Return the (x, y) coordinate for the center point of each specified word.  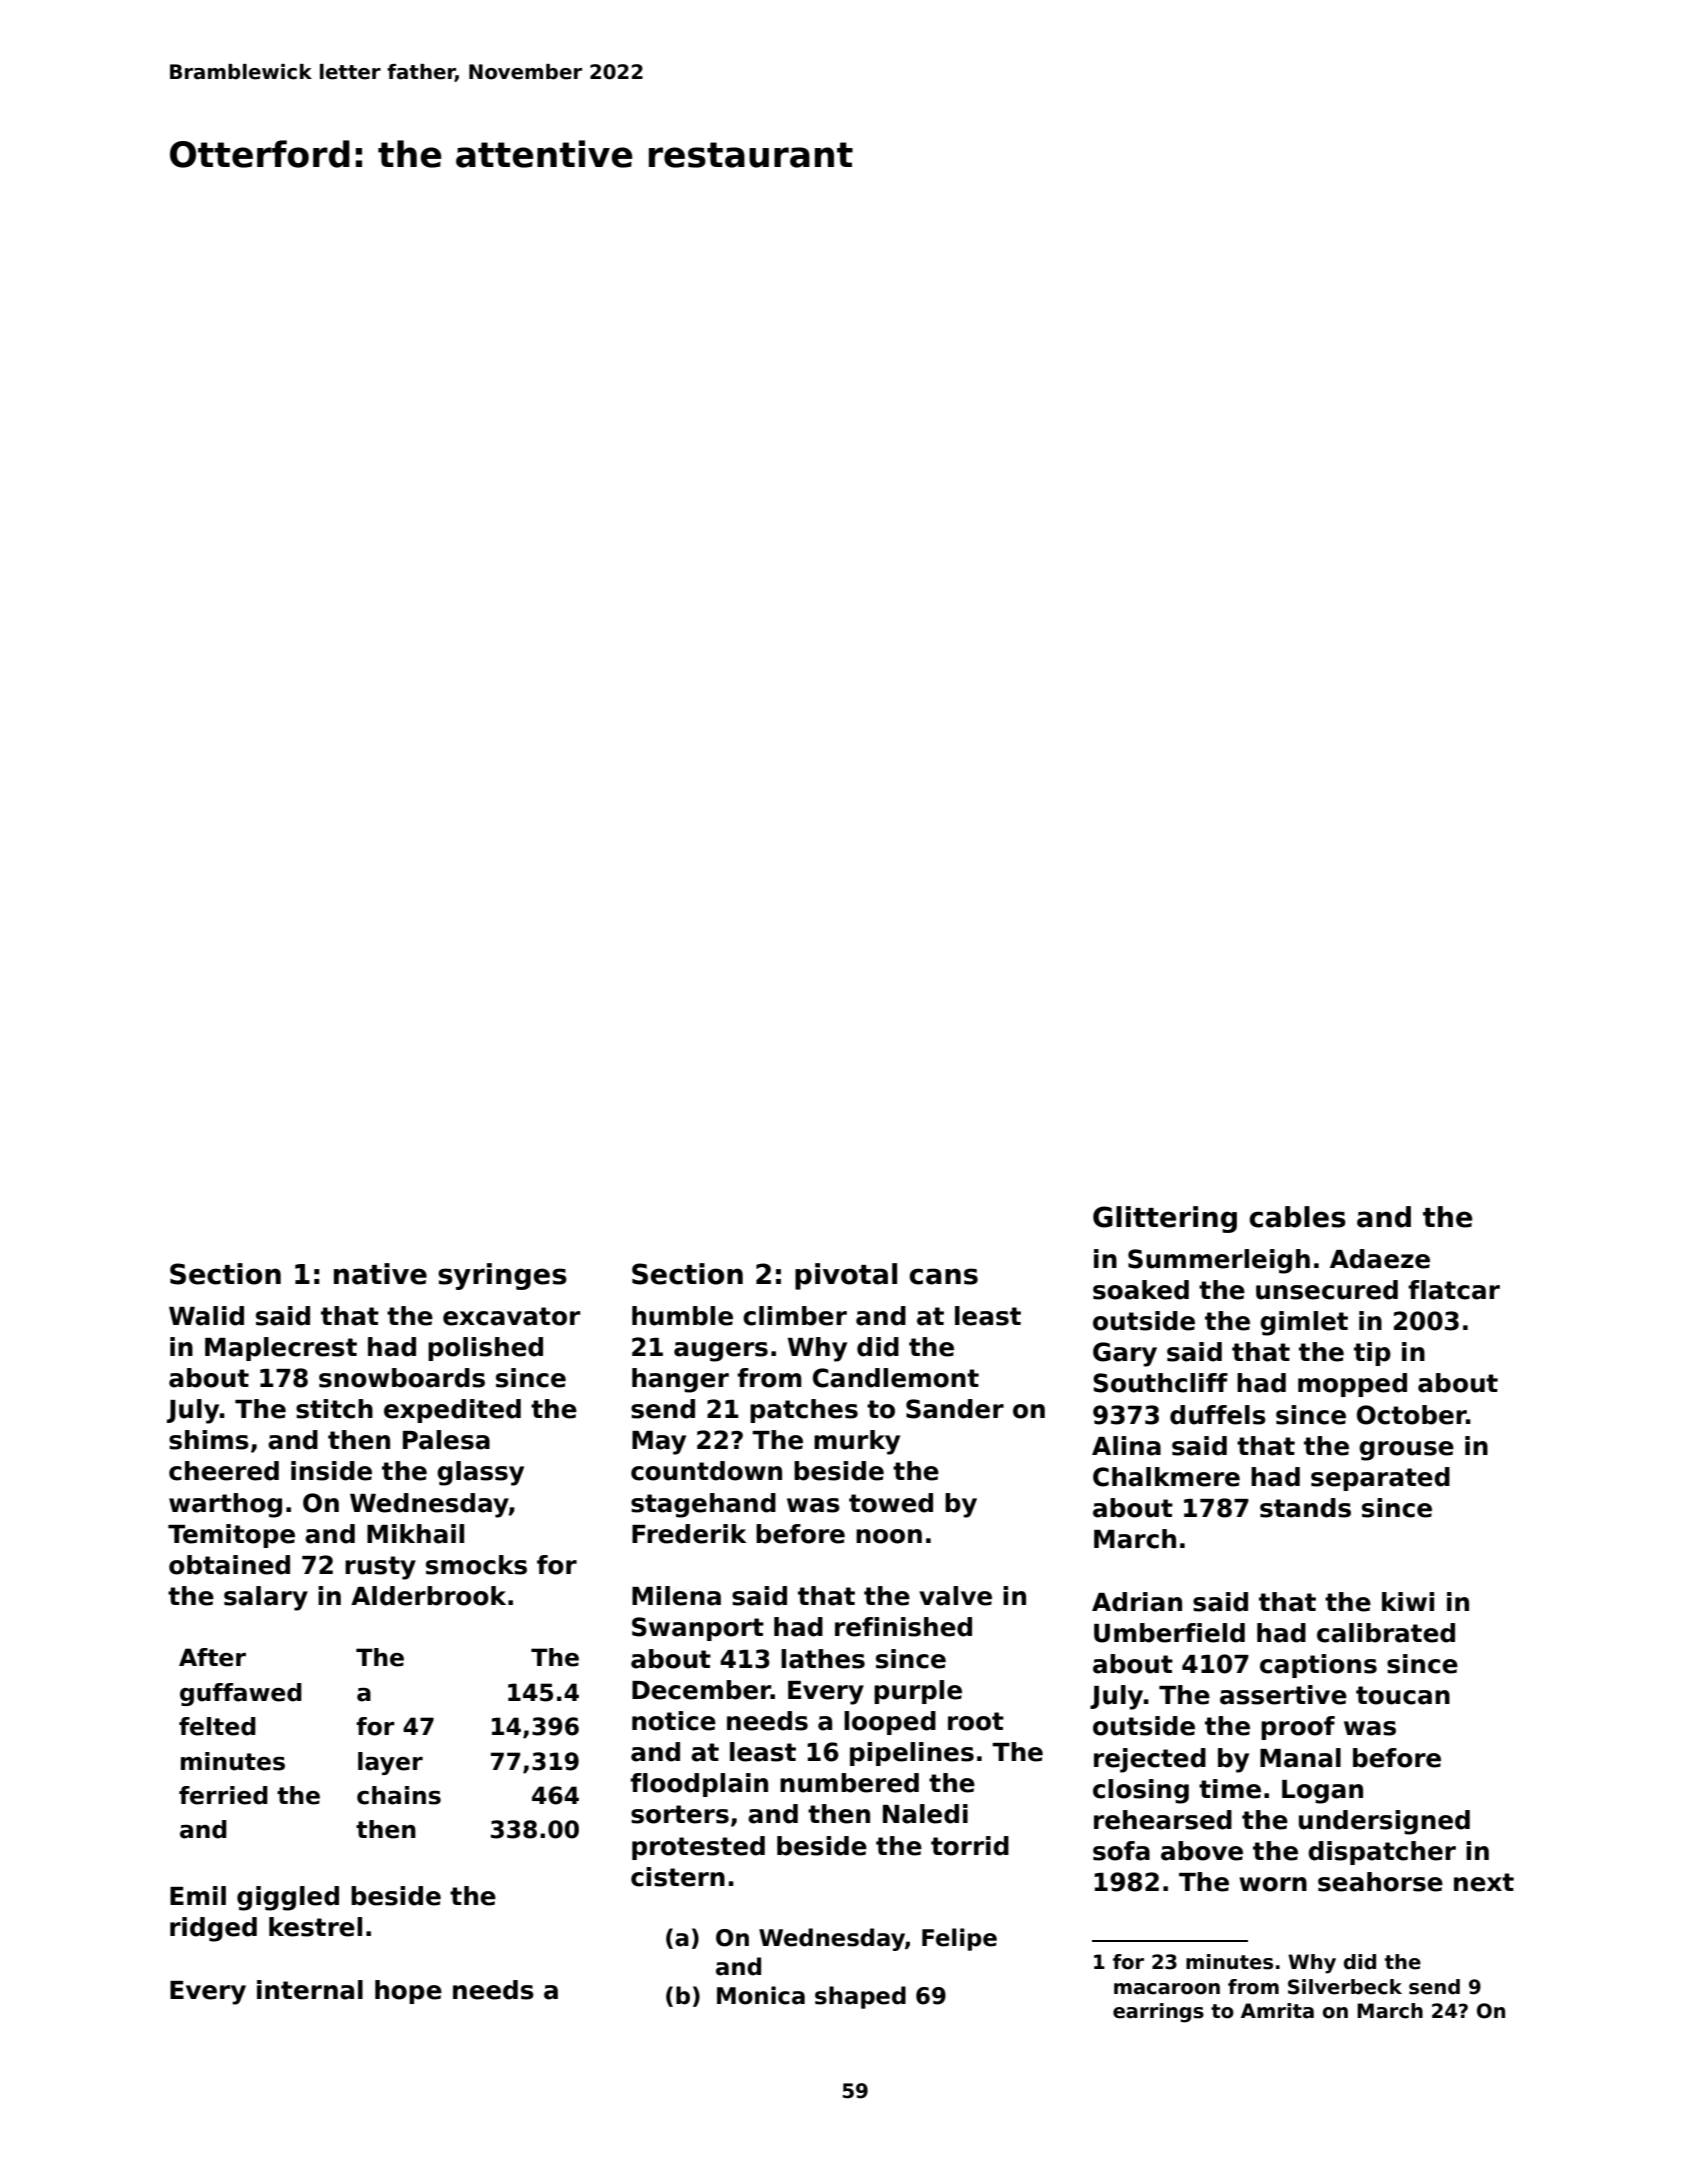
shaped (860, 1997)
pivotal (846, 1276)
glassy (480, 1473)
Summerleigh (1219, 1261)
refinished (903, 1627)
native (380, 1274)
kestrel (315, 1927)
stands (1305, 1508)
